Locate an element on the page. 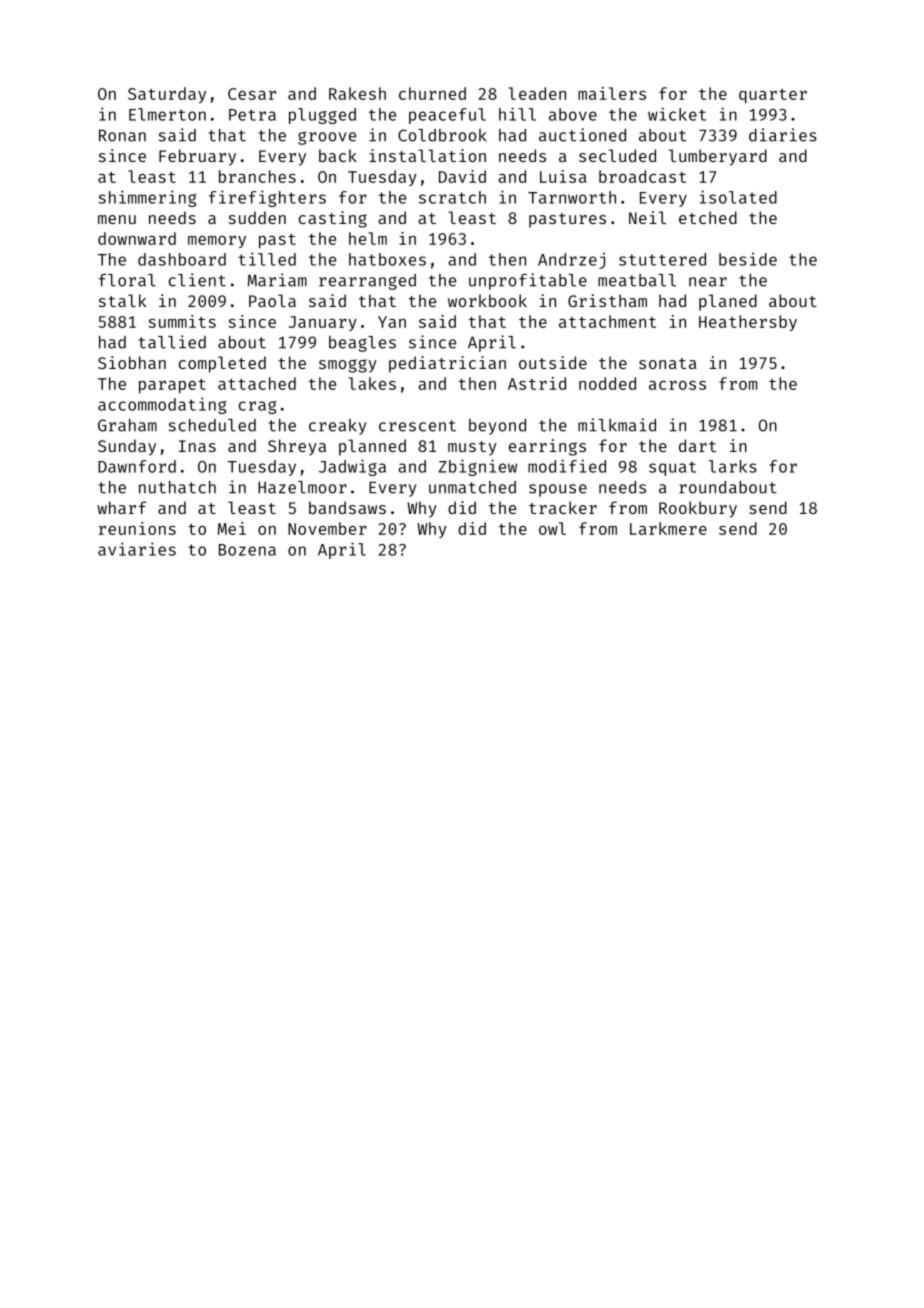  dashboard is located at coordinates (182, 259).
